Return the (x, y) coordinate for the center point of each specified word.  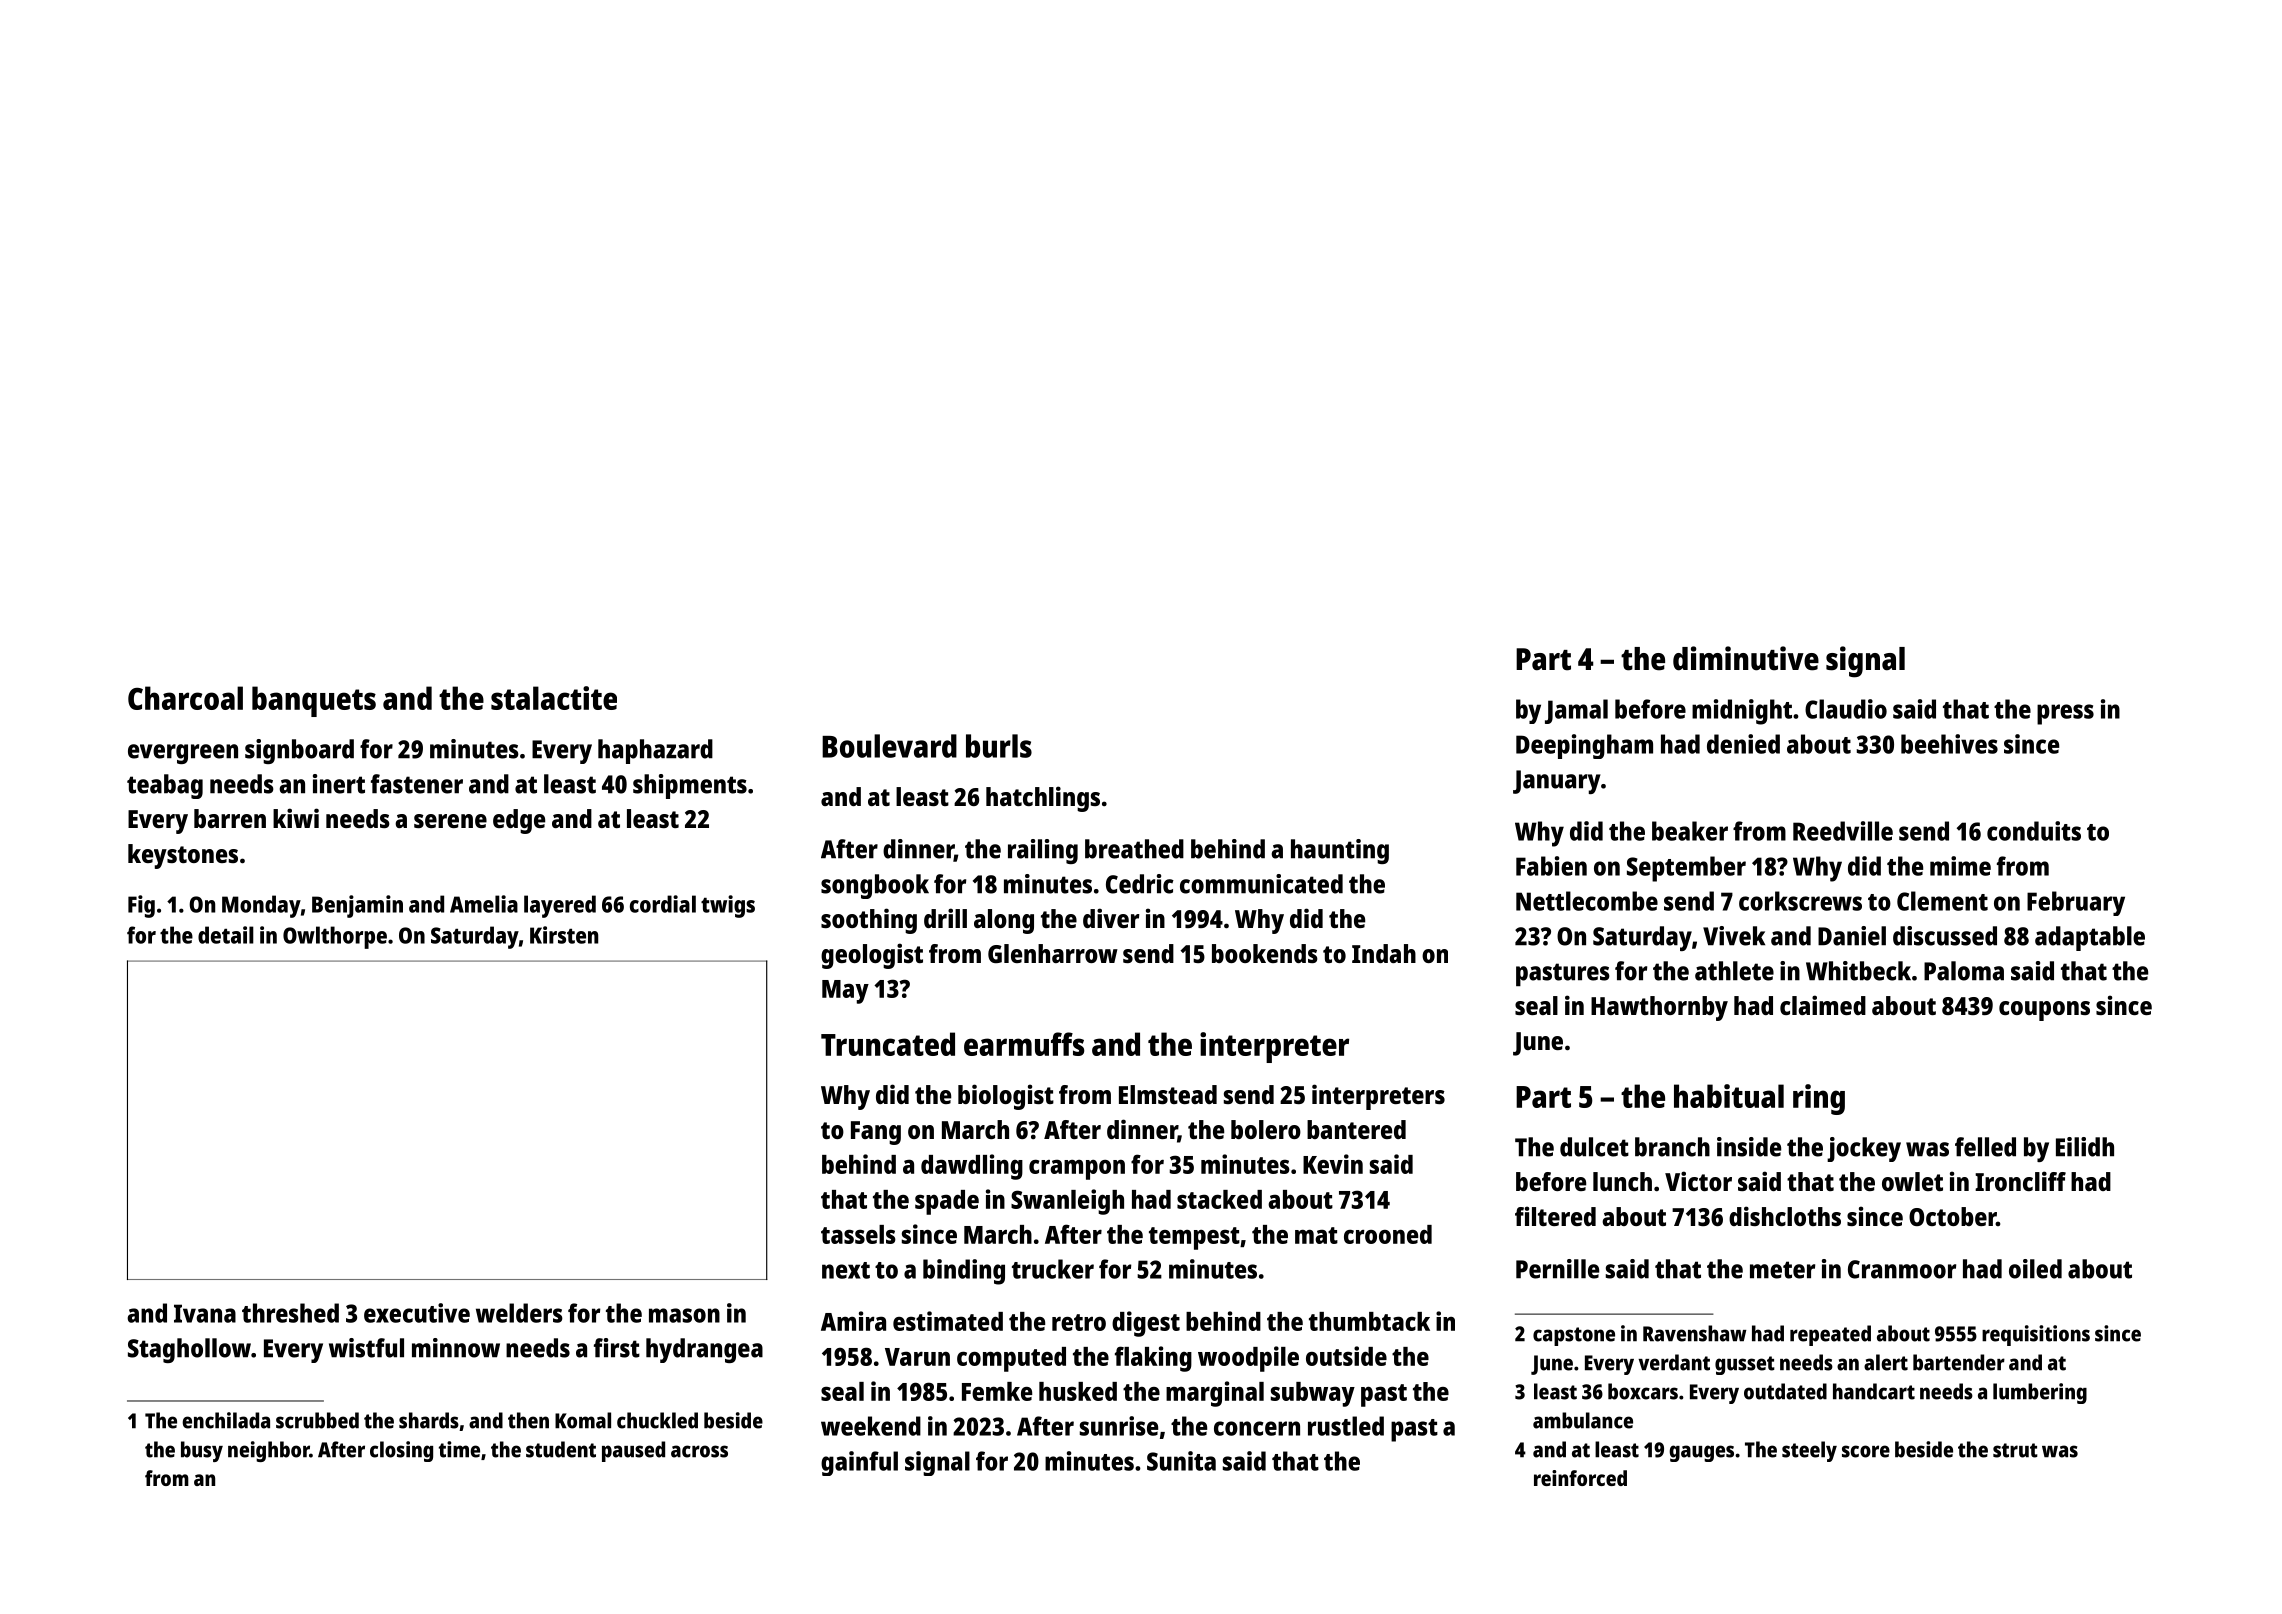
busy (202, 1451)
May (845, 992)
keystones (183, 856)
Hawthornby (1659, 1008)
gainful (859, 1463)
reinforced (1580, 1478)
